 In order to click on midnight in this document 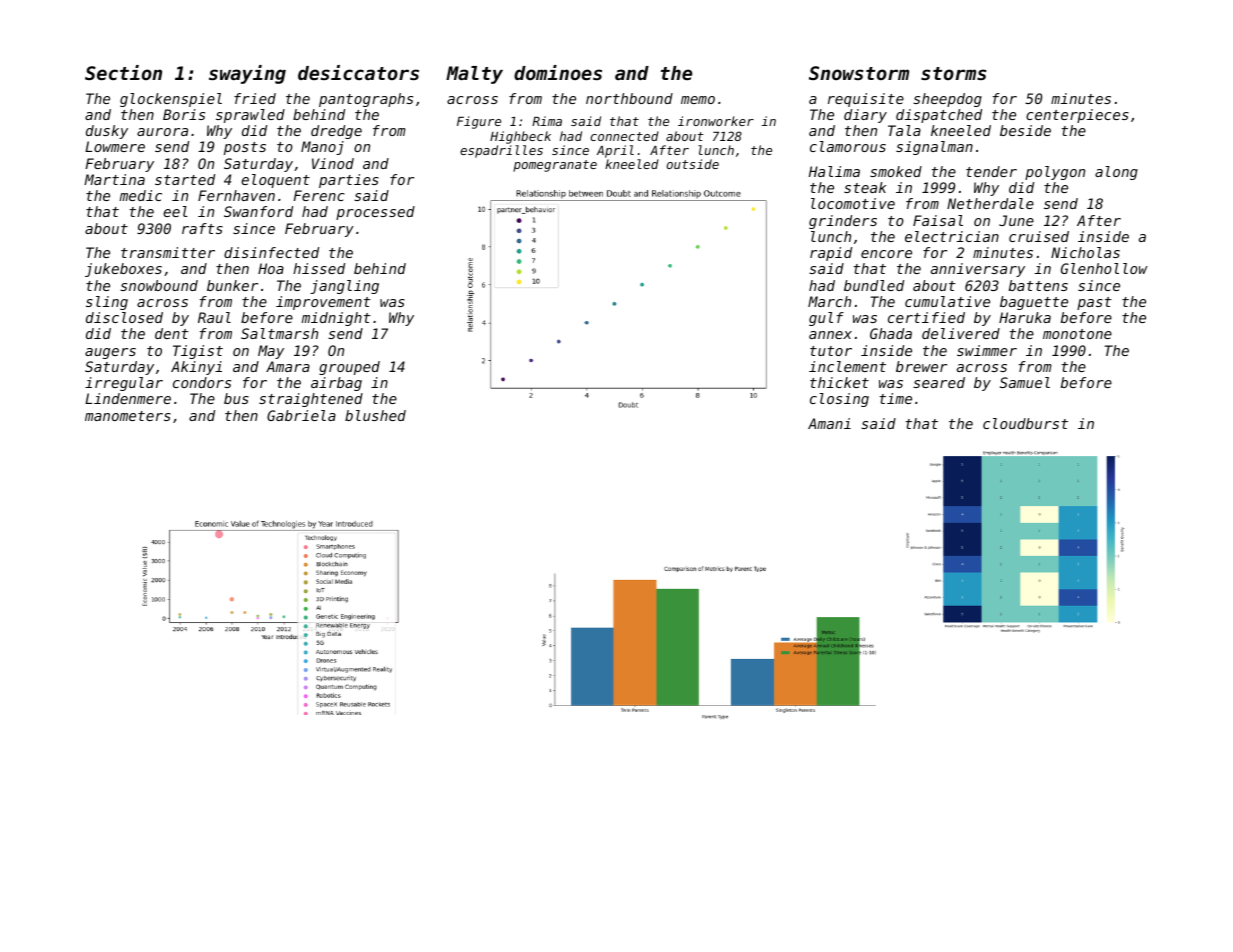, I will do `click(336, 319)`.
